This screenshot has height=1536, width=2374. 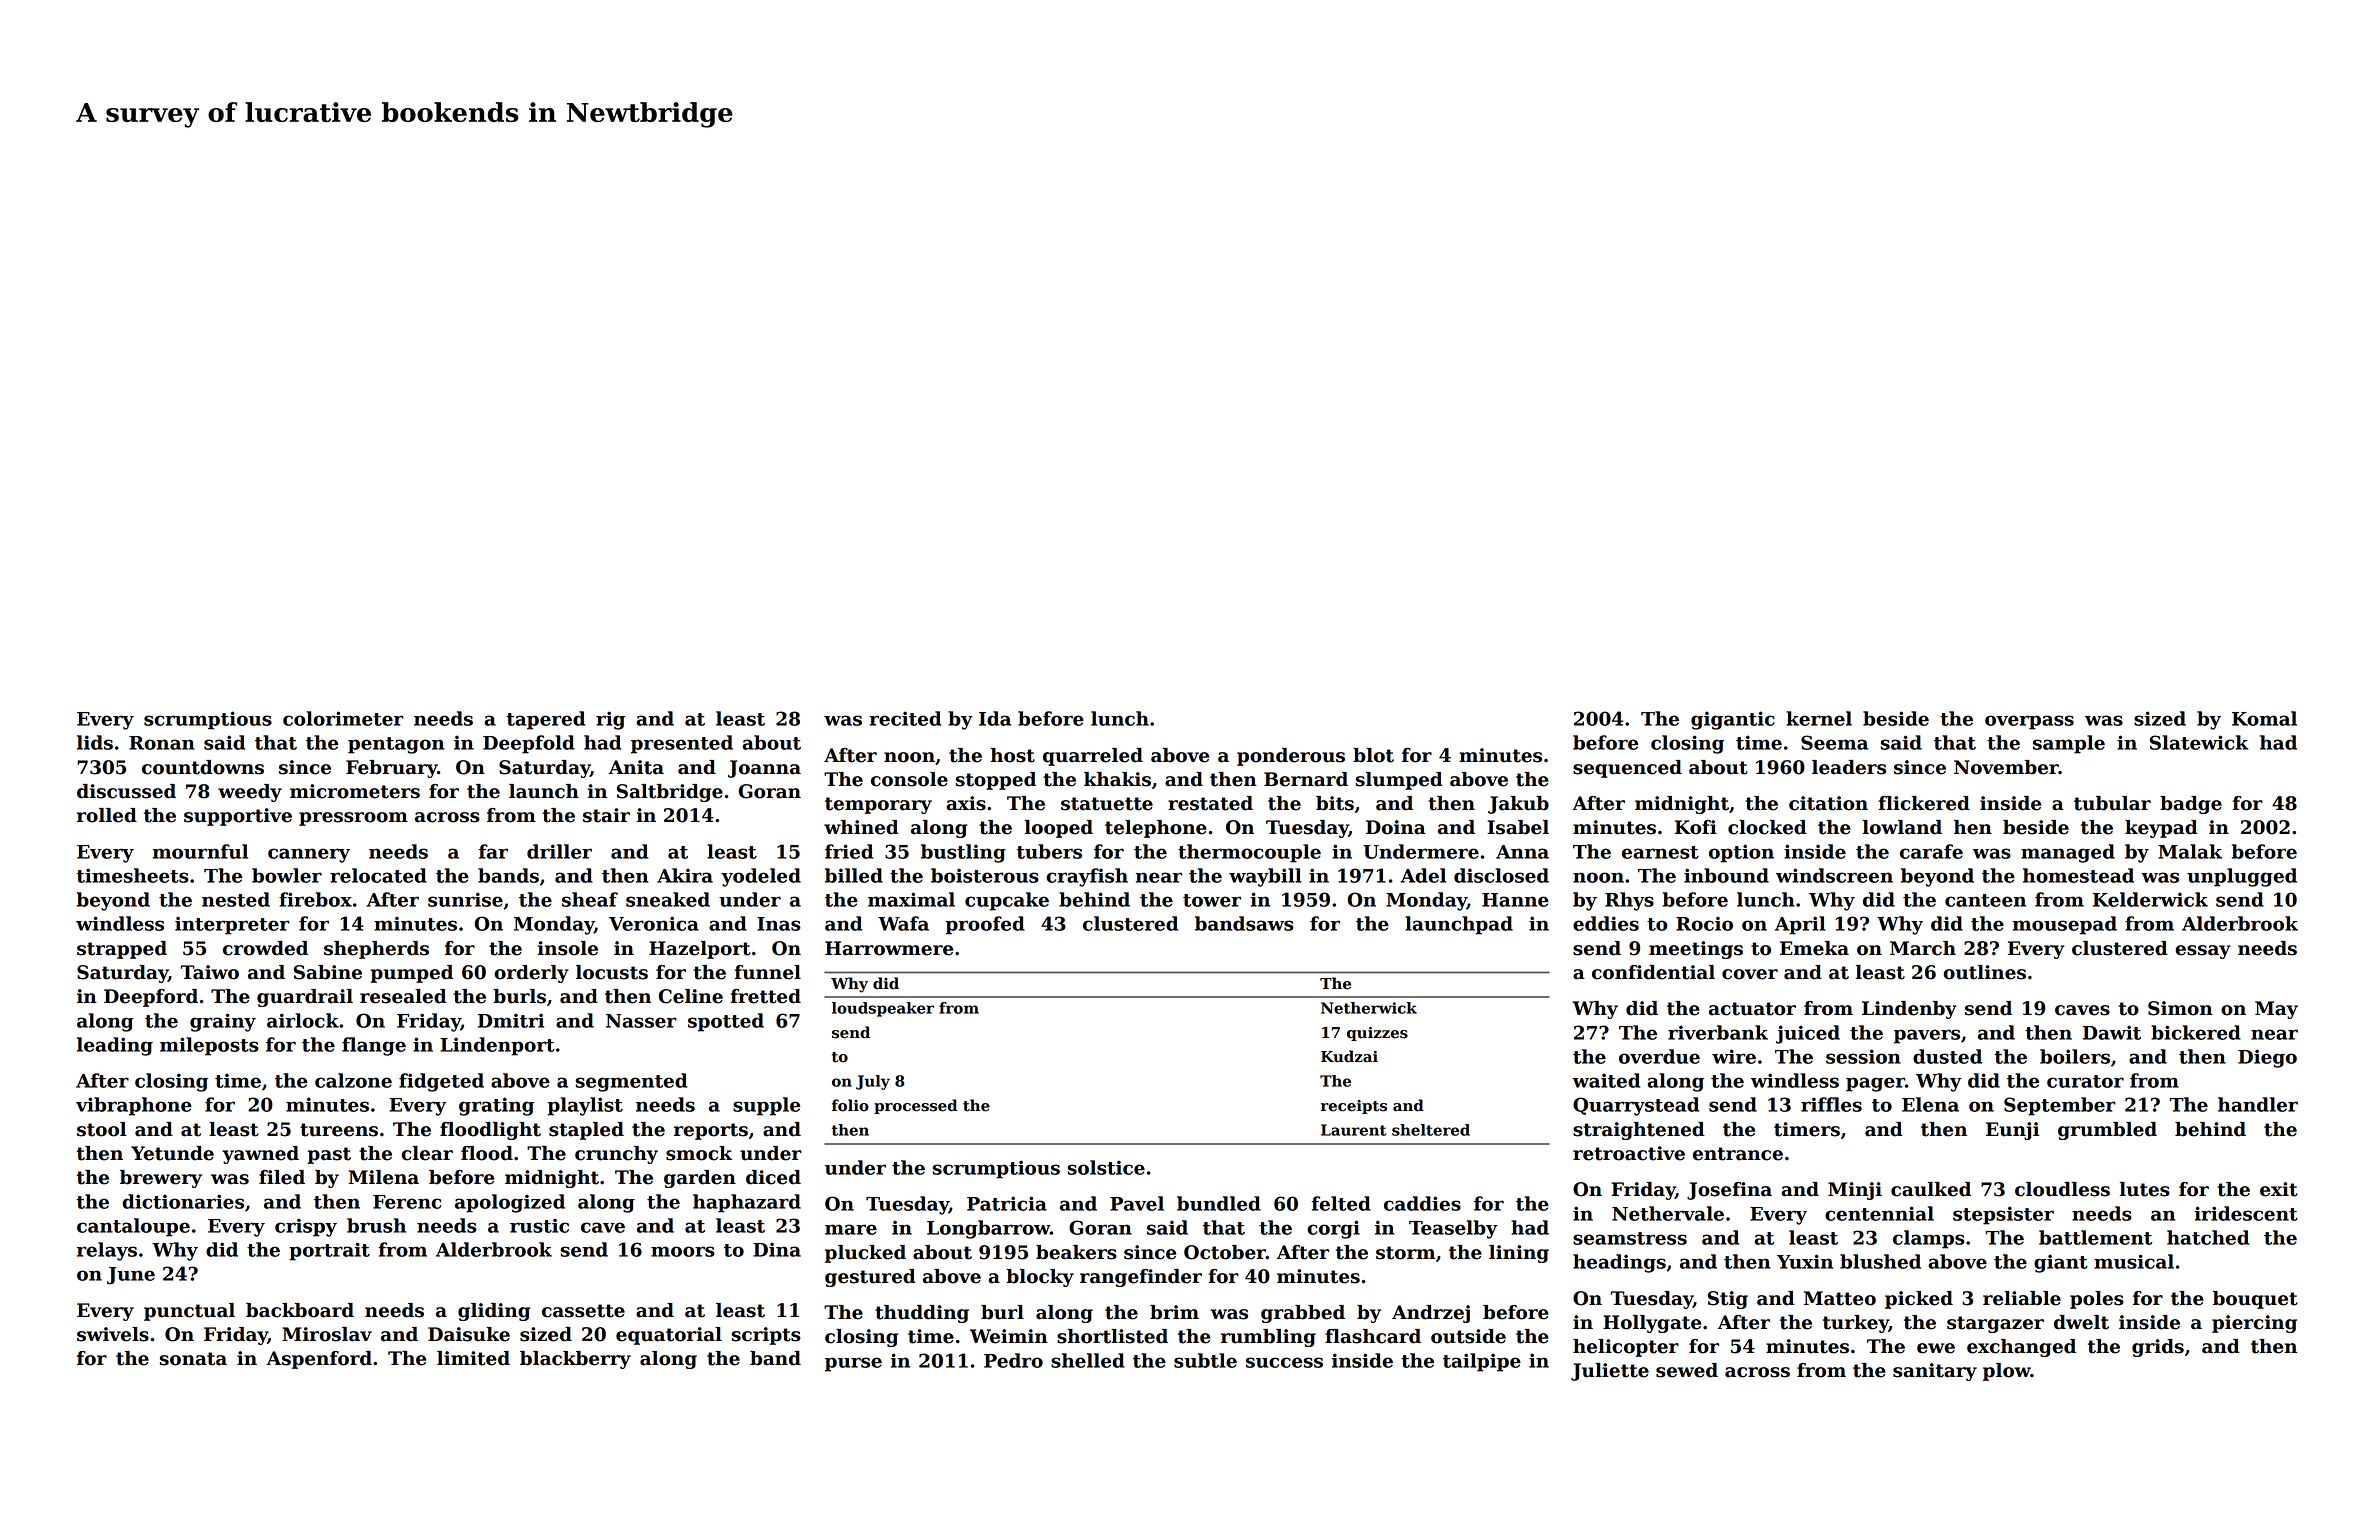 I want to click on eddies, so click(x=1606, y=923).
